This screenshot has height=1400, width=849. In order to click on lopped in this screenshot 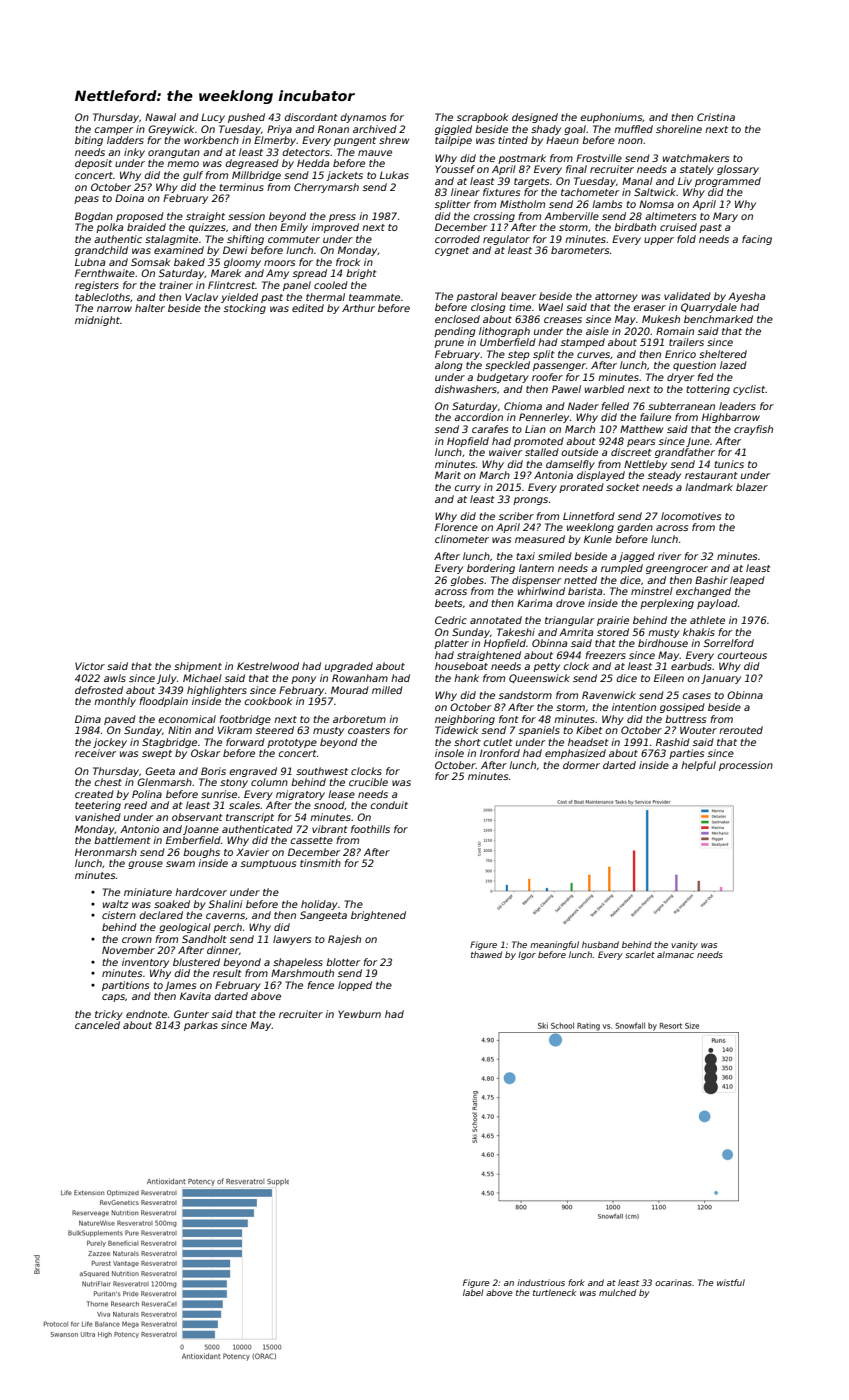, I will do `click(355, 986)`.
